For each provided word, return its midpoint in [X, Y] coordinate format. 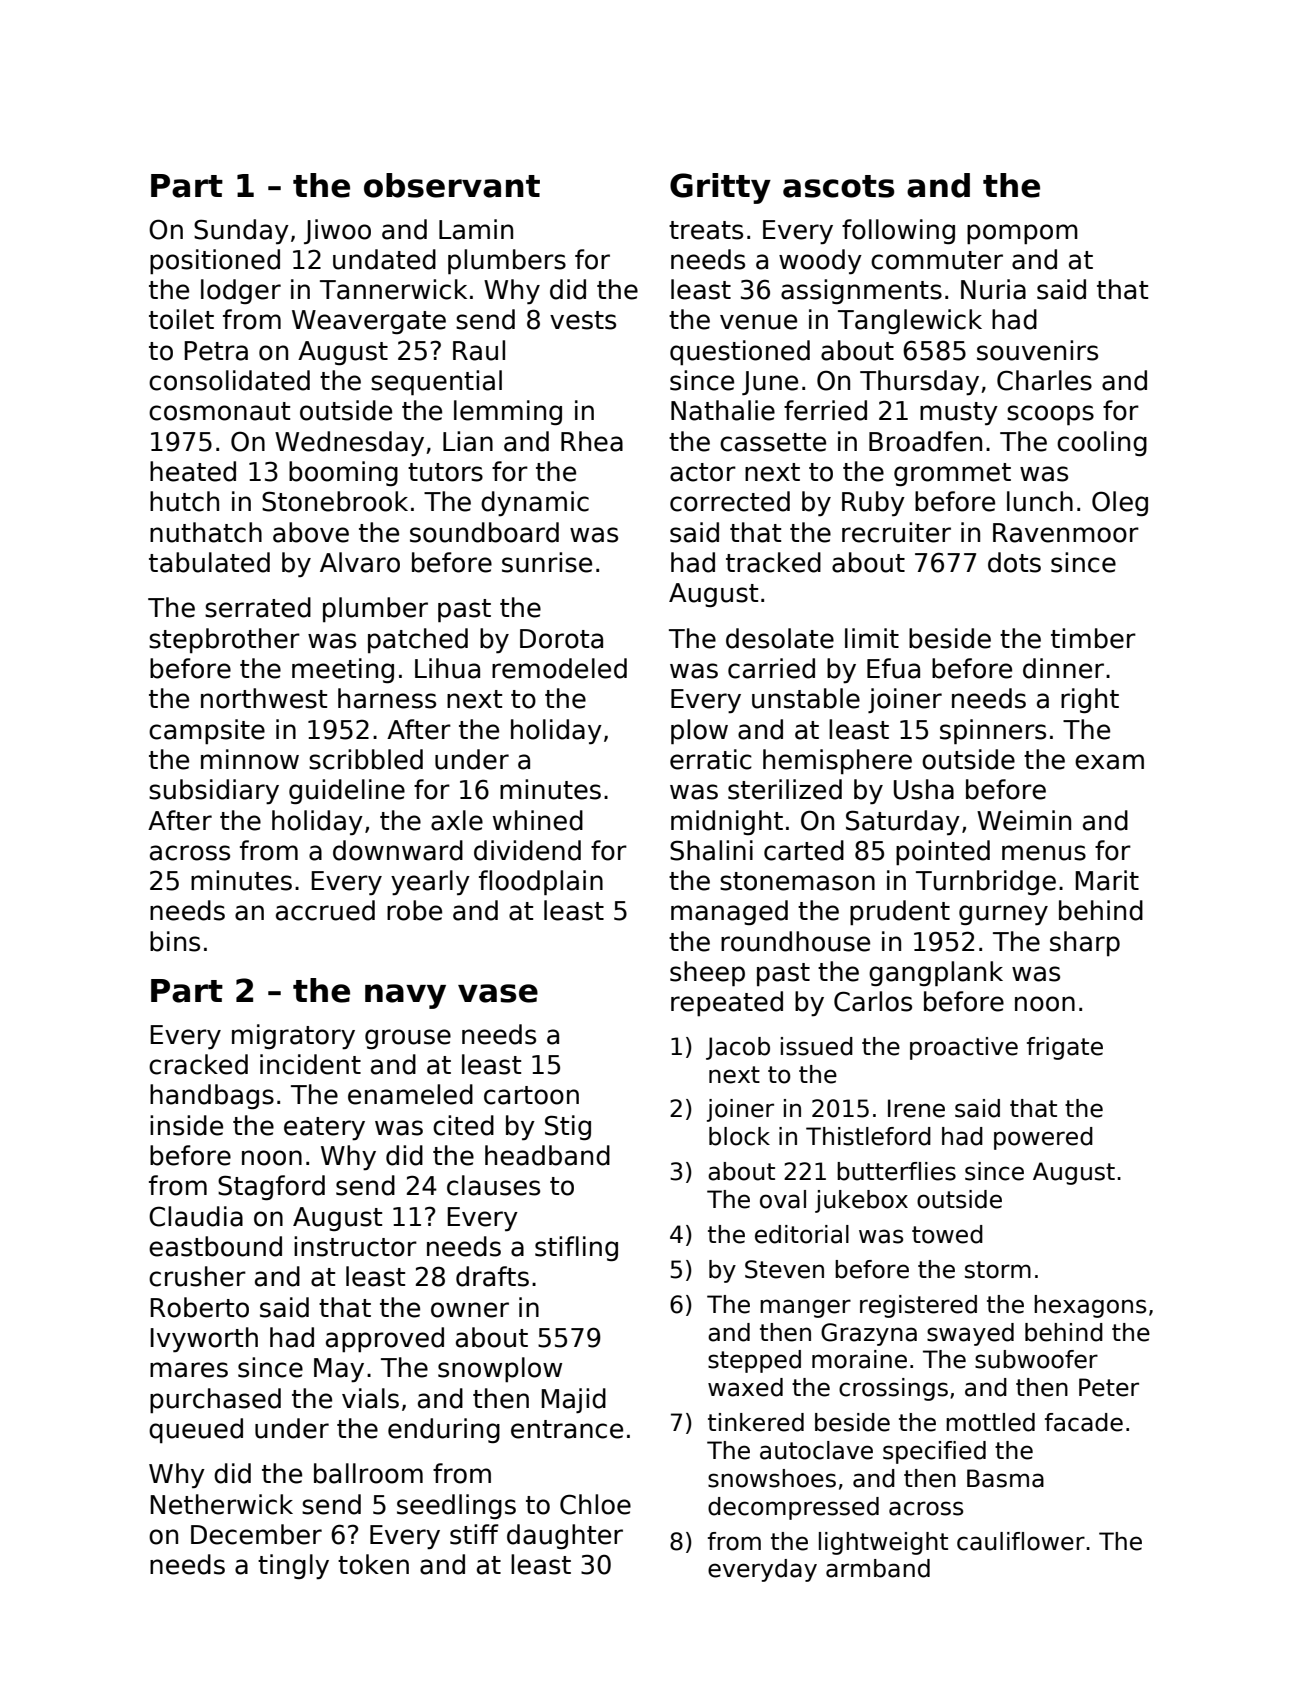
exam [1109, 762]
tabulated [209, 562]
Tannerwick [393, 289]
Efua [893, 668]
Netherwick [221, 1504]
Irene [916, 1108]
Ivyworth [204, 1339]
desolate [780, 638]
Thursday [919, 382]
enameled [410, 1094]
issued [817, 1046]
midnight [727, 822]
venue [758, 322]
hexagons [1090, 1306]
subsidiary [214, 791]
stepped [754, 1361]
